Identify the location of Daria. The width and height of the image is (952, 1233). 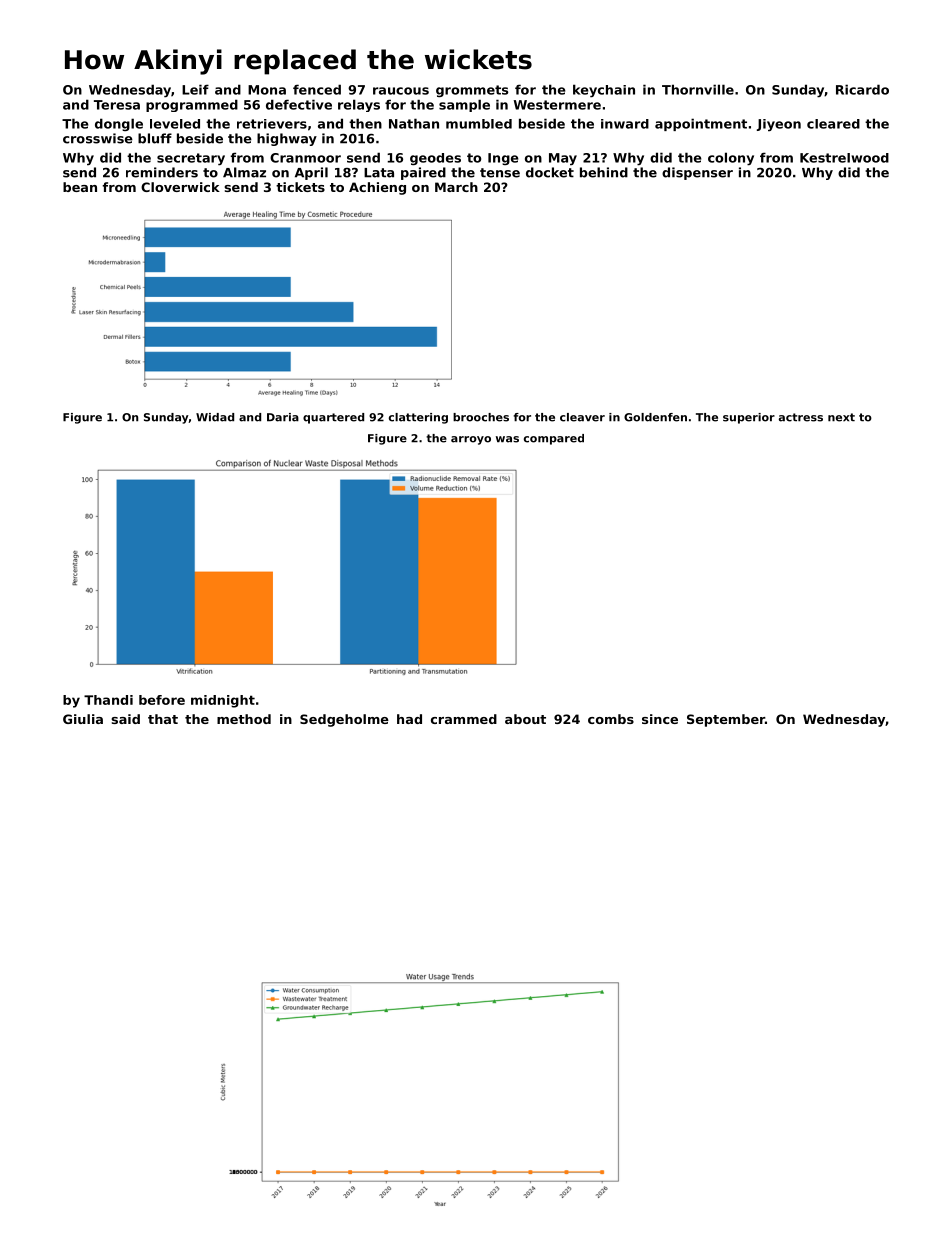
(283, 417).
